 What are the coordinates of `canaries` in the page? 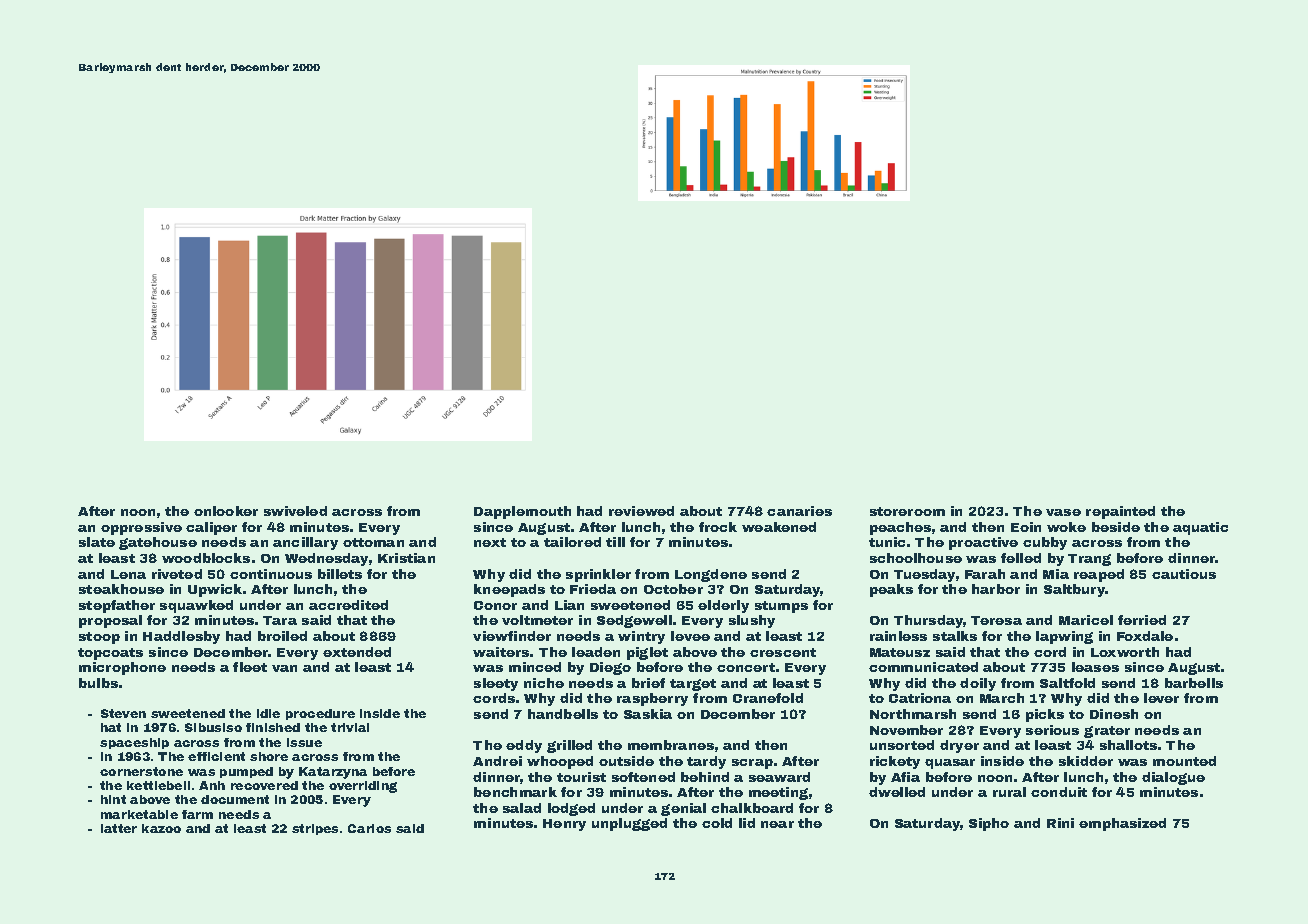 It's located at (799, 511).
